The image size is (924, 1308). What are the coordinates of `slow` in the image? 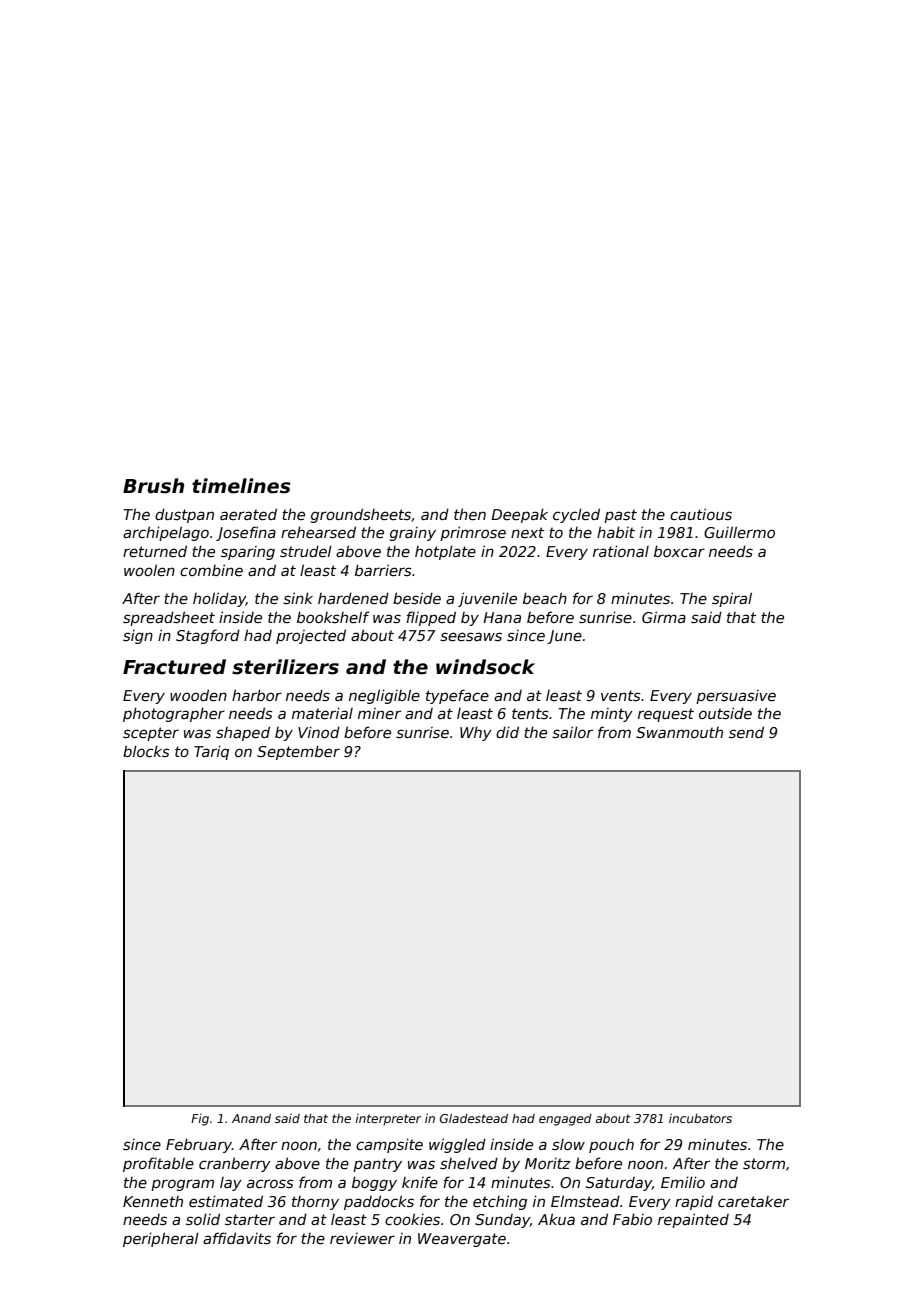 It's located at (568, 1144).
